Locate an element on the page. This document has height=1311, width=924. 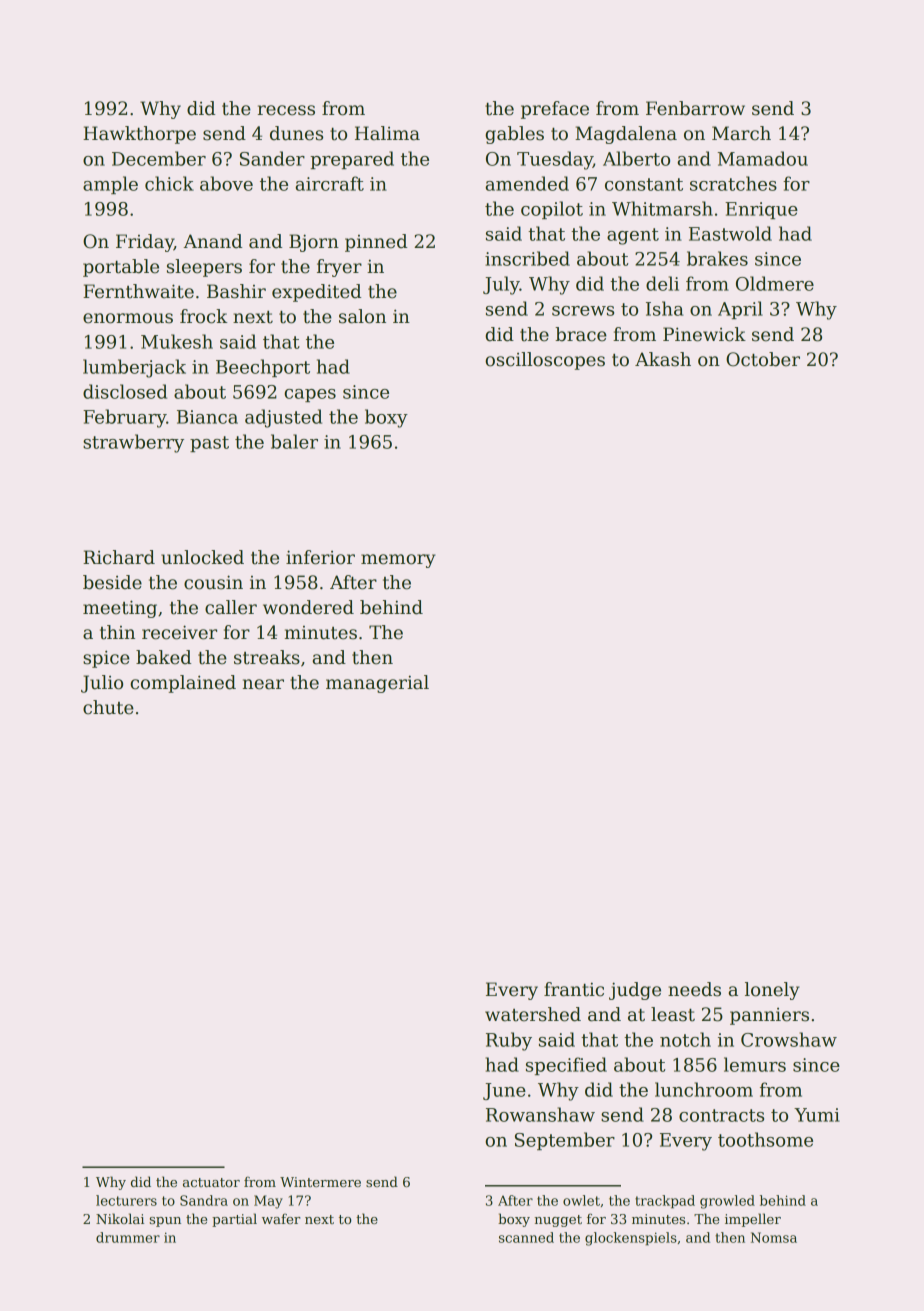
chute is located at coordinates (108, 707).
